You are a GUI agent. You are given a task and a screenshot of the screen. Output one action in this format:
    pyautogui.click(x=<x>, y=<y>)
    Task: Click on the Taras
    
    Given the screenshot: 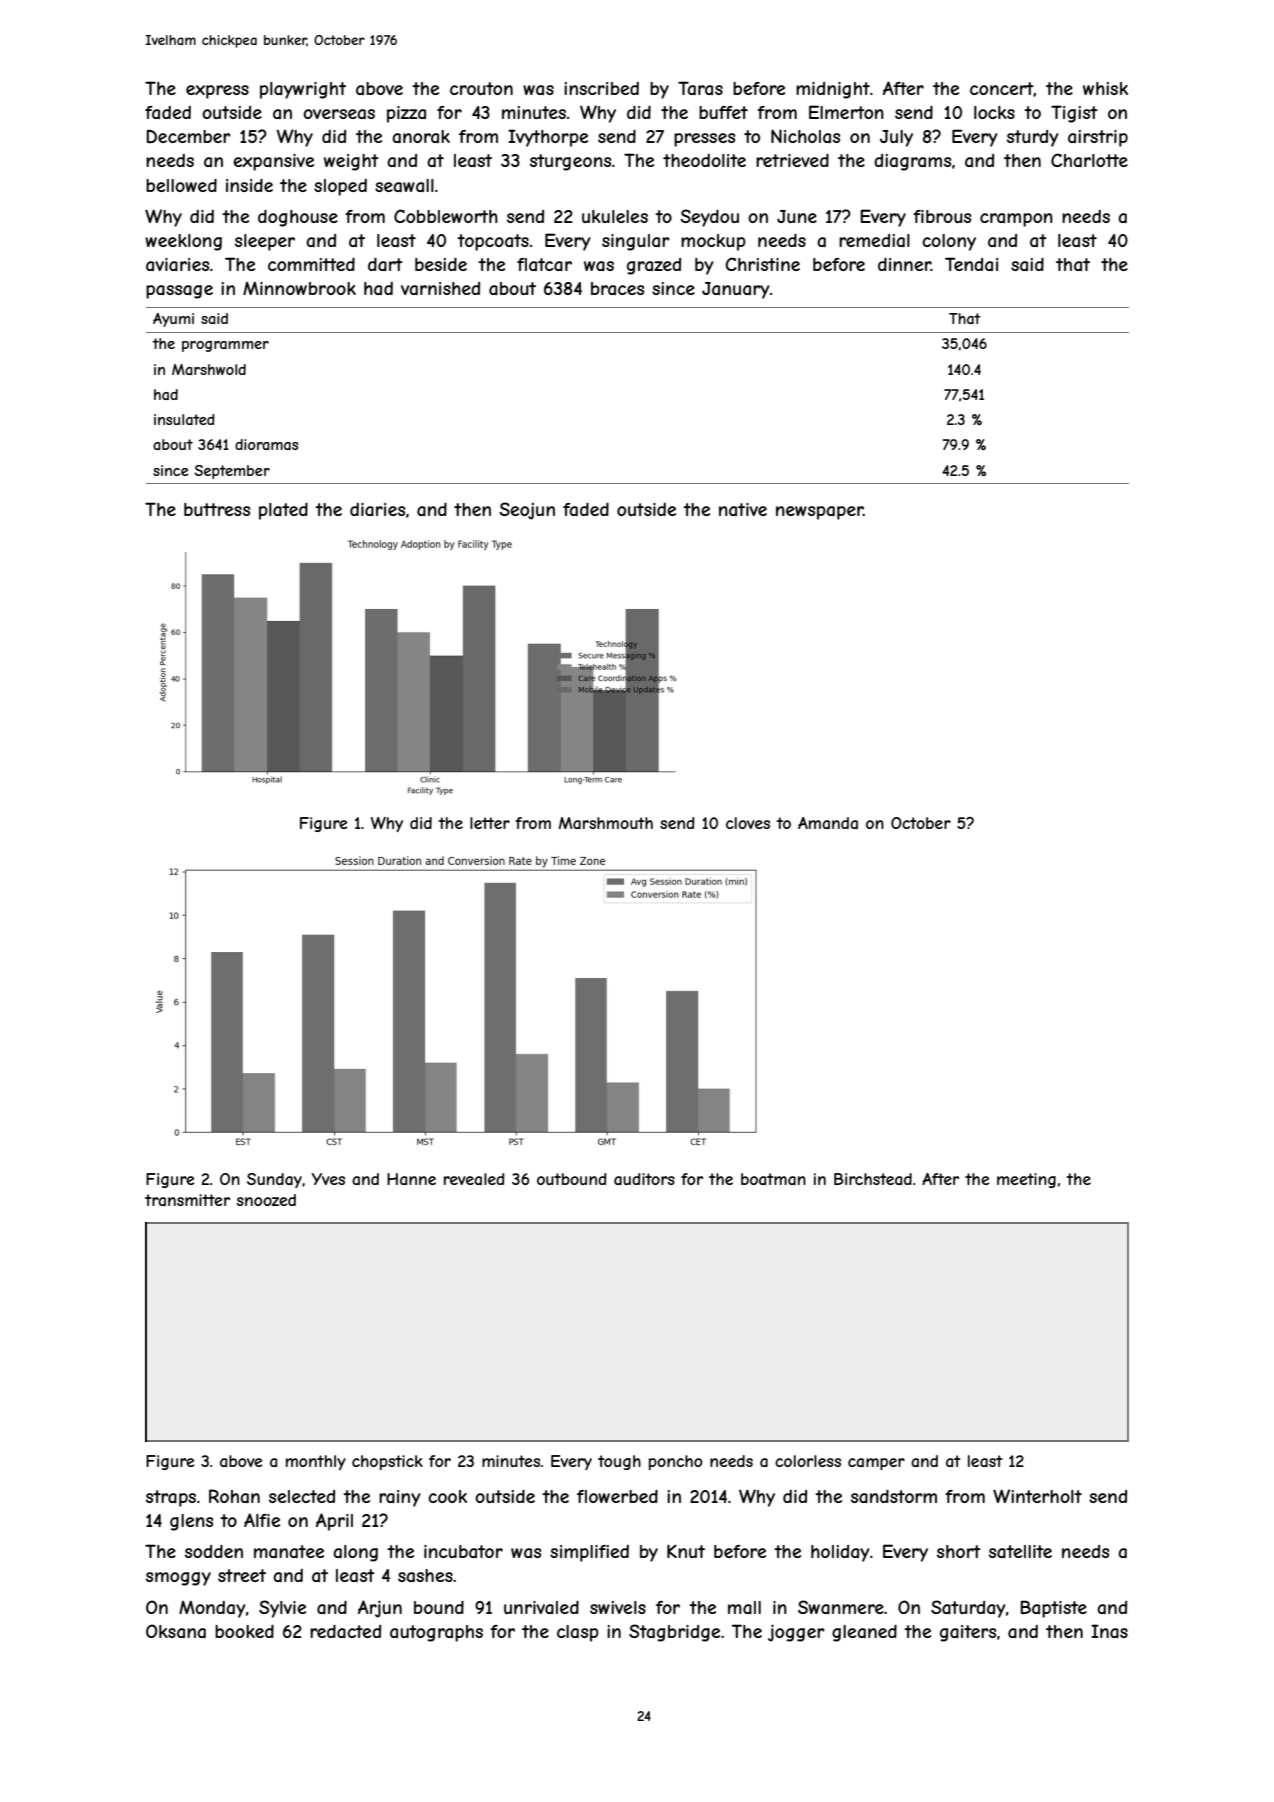 What is the action you would take?
    pyautogui.click(x=700, y=88)
